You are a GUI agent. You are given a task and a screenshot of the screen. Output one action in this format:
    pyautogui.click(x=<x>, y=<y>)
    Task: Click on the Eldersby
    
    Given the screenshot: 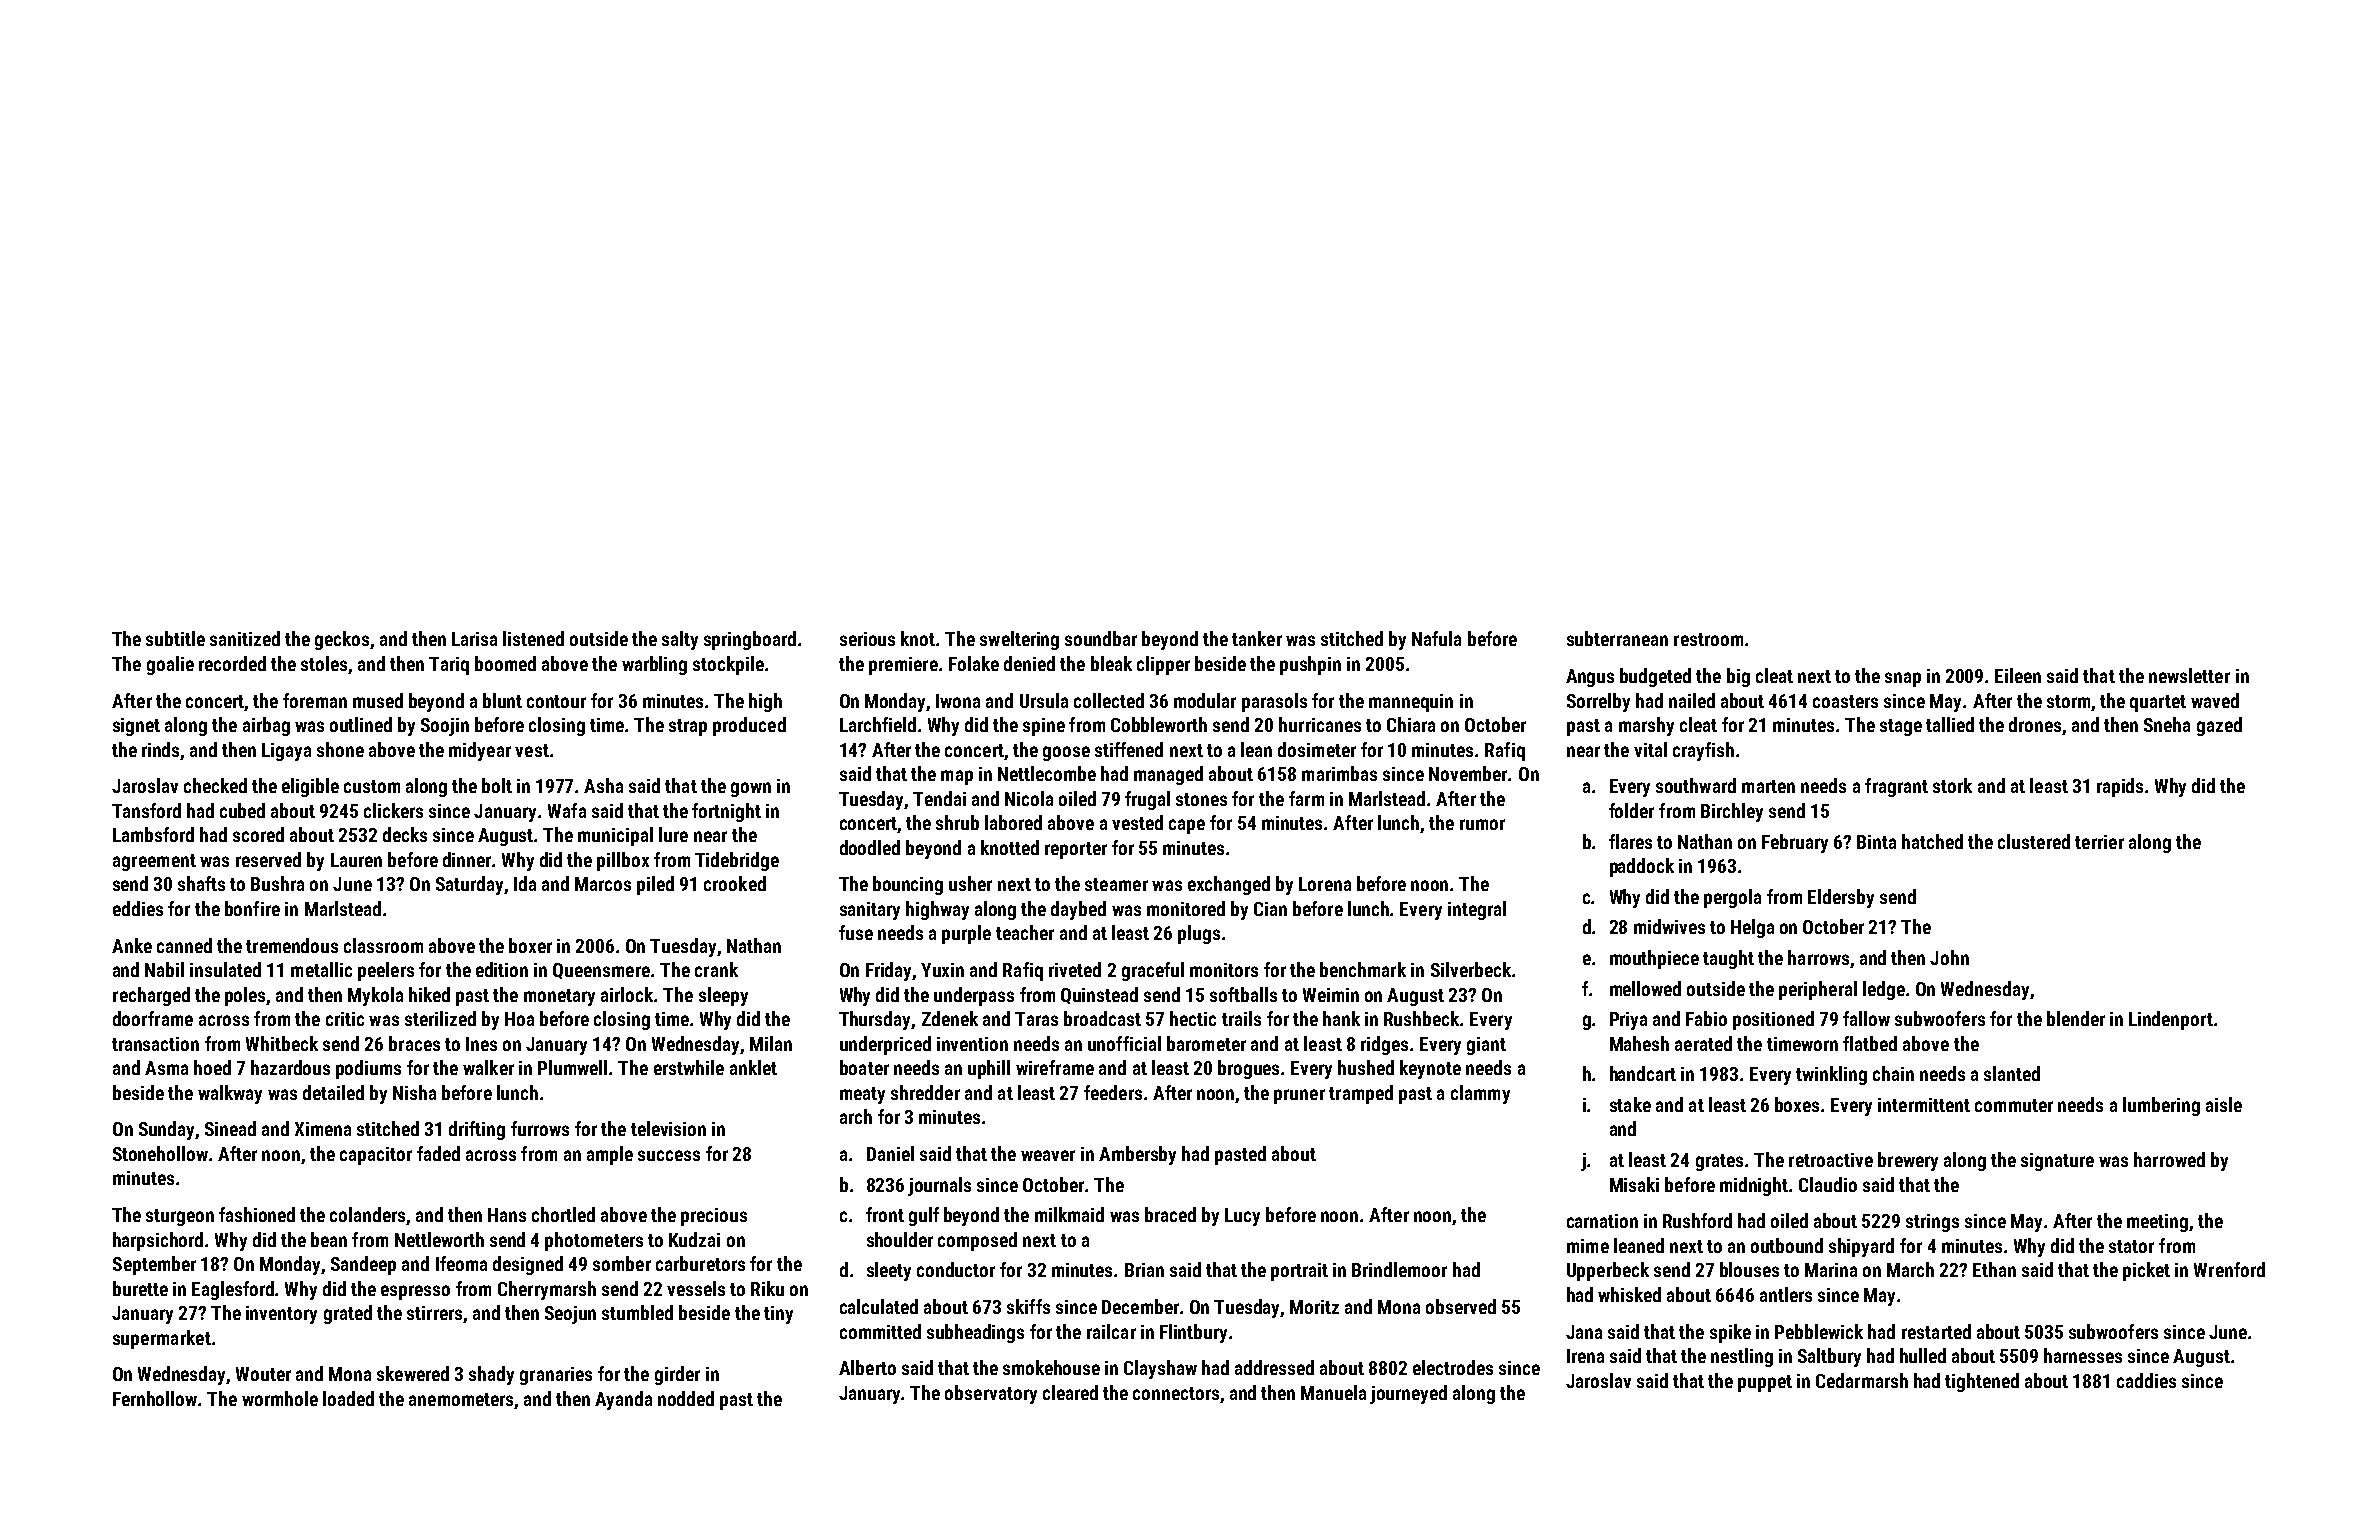 What is the action you would take?
    pyautogui.click(x=1841, y=898)
